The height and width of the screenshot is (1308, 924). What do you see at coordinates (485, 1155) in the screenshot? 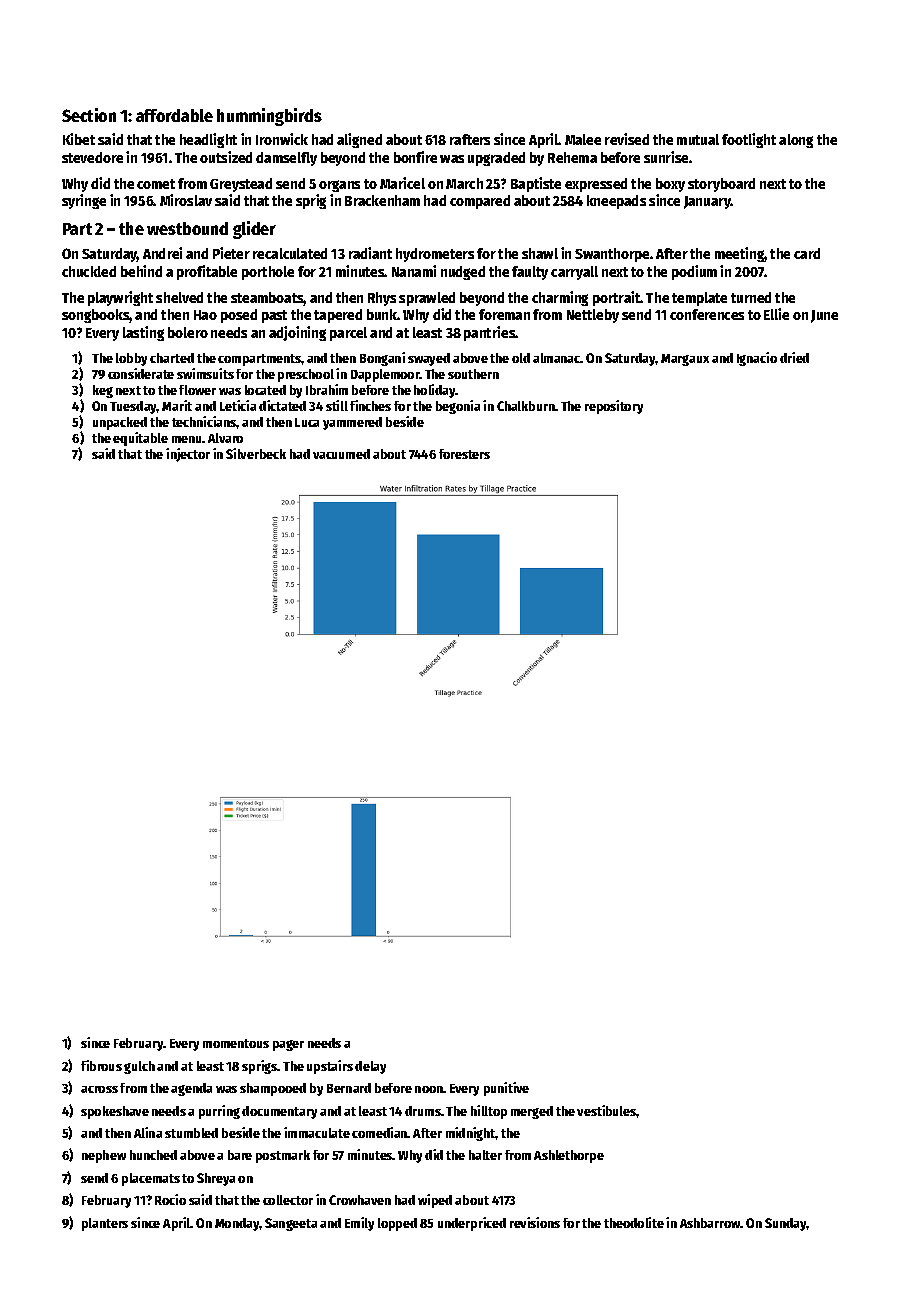
I see `halter` at bounding box center [485, 1155].
